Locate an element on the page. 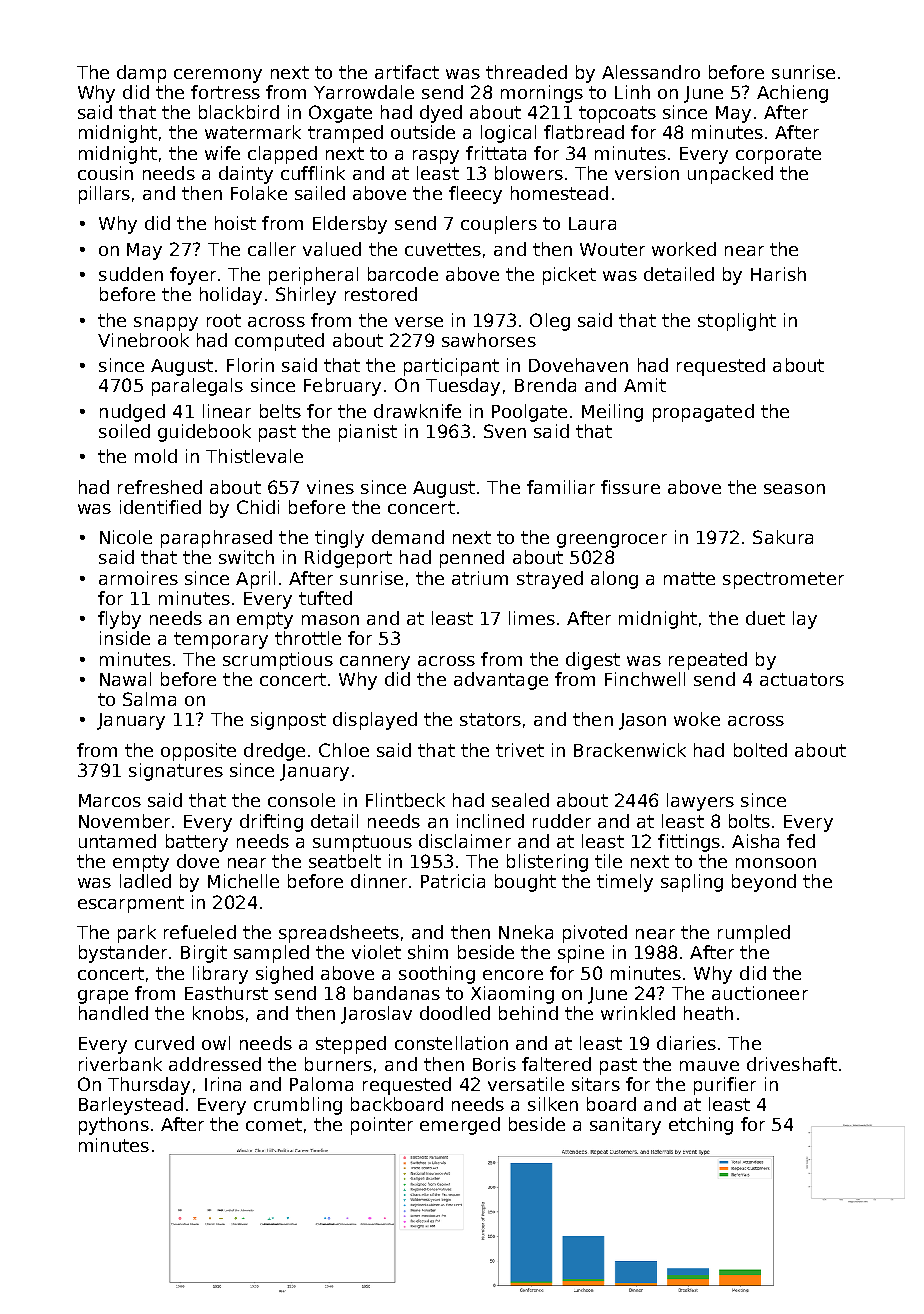  etching is located at coordinates (701, 1126).
